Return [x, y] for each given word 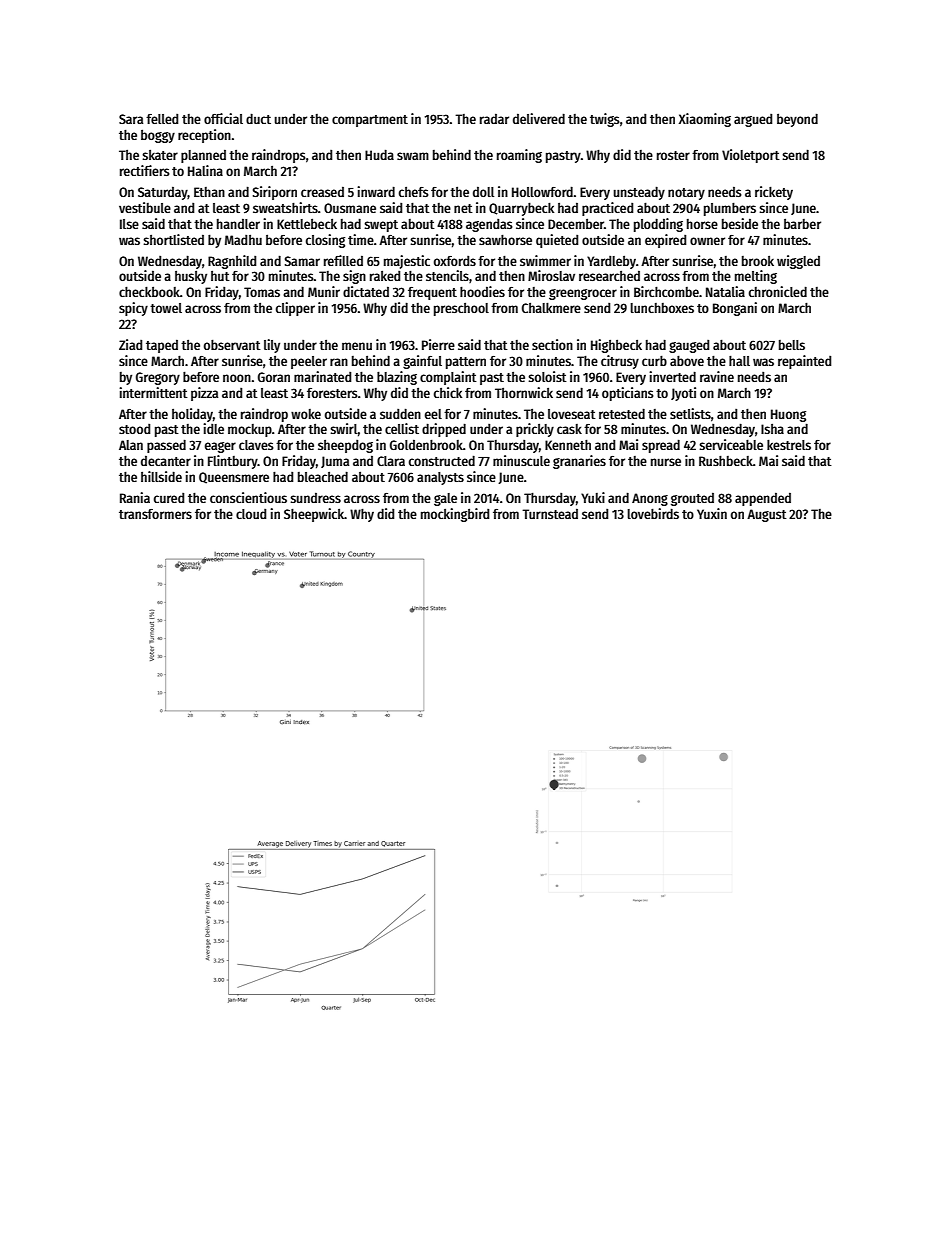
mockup [250, 430]
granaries [579, 462]
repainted [804, 362]
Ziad [130, 344]
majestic [407, 262]
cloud [251, 514]
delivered [539, 118]
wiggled [798, 262]
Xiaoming [705, 120]
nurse [666, 462]
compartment [370, 121]
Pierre [438, 344]
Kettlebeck [307, 223]
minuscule [521, 460]
